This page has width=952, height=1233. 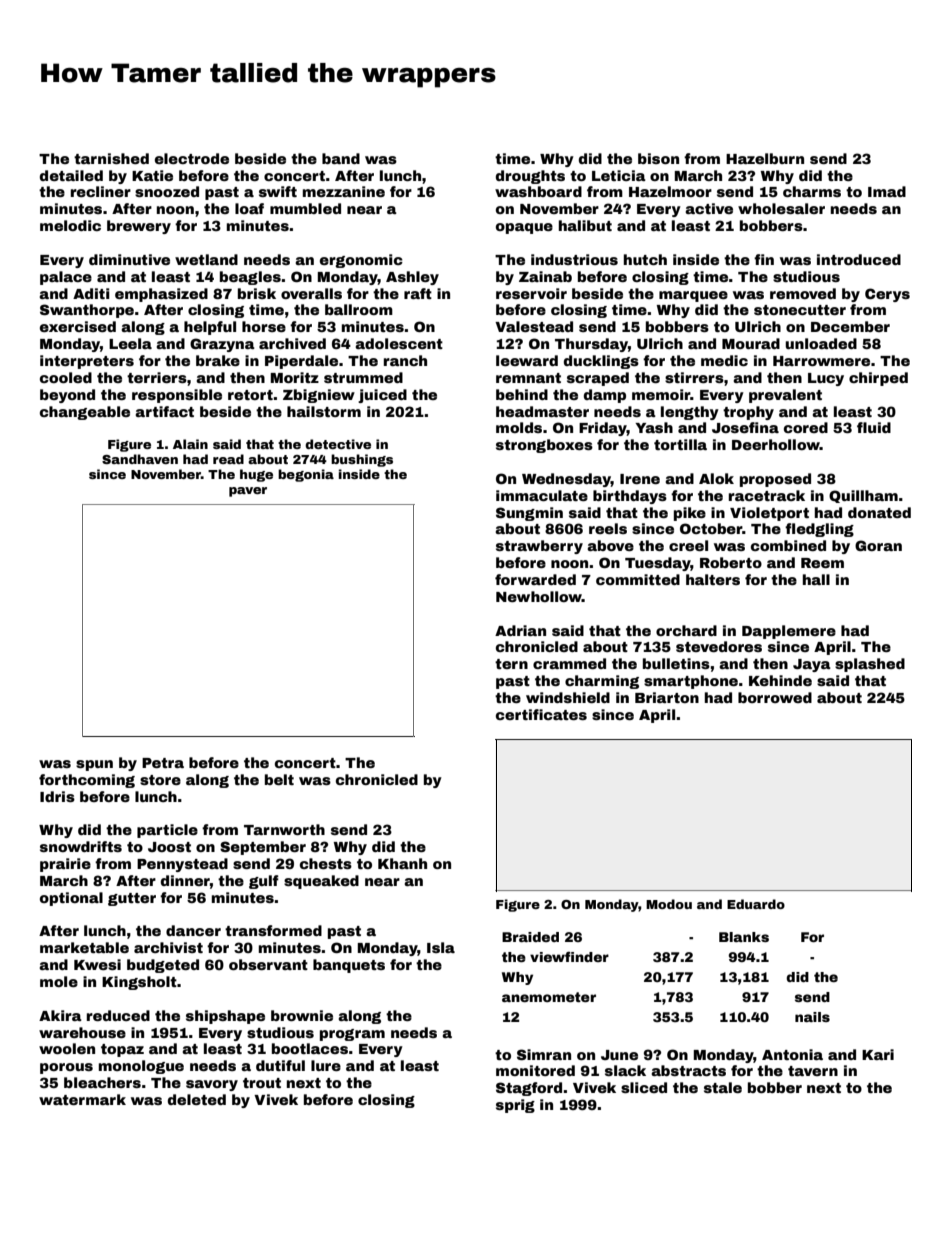 I want to click on marquee, so click(x=693, y=296).
